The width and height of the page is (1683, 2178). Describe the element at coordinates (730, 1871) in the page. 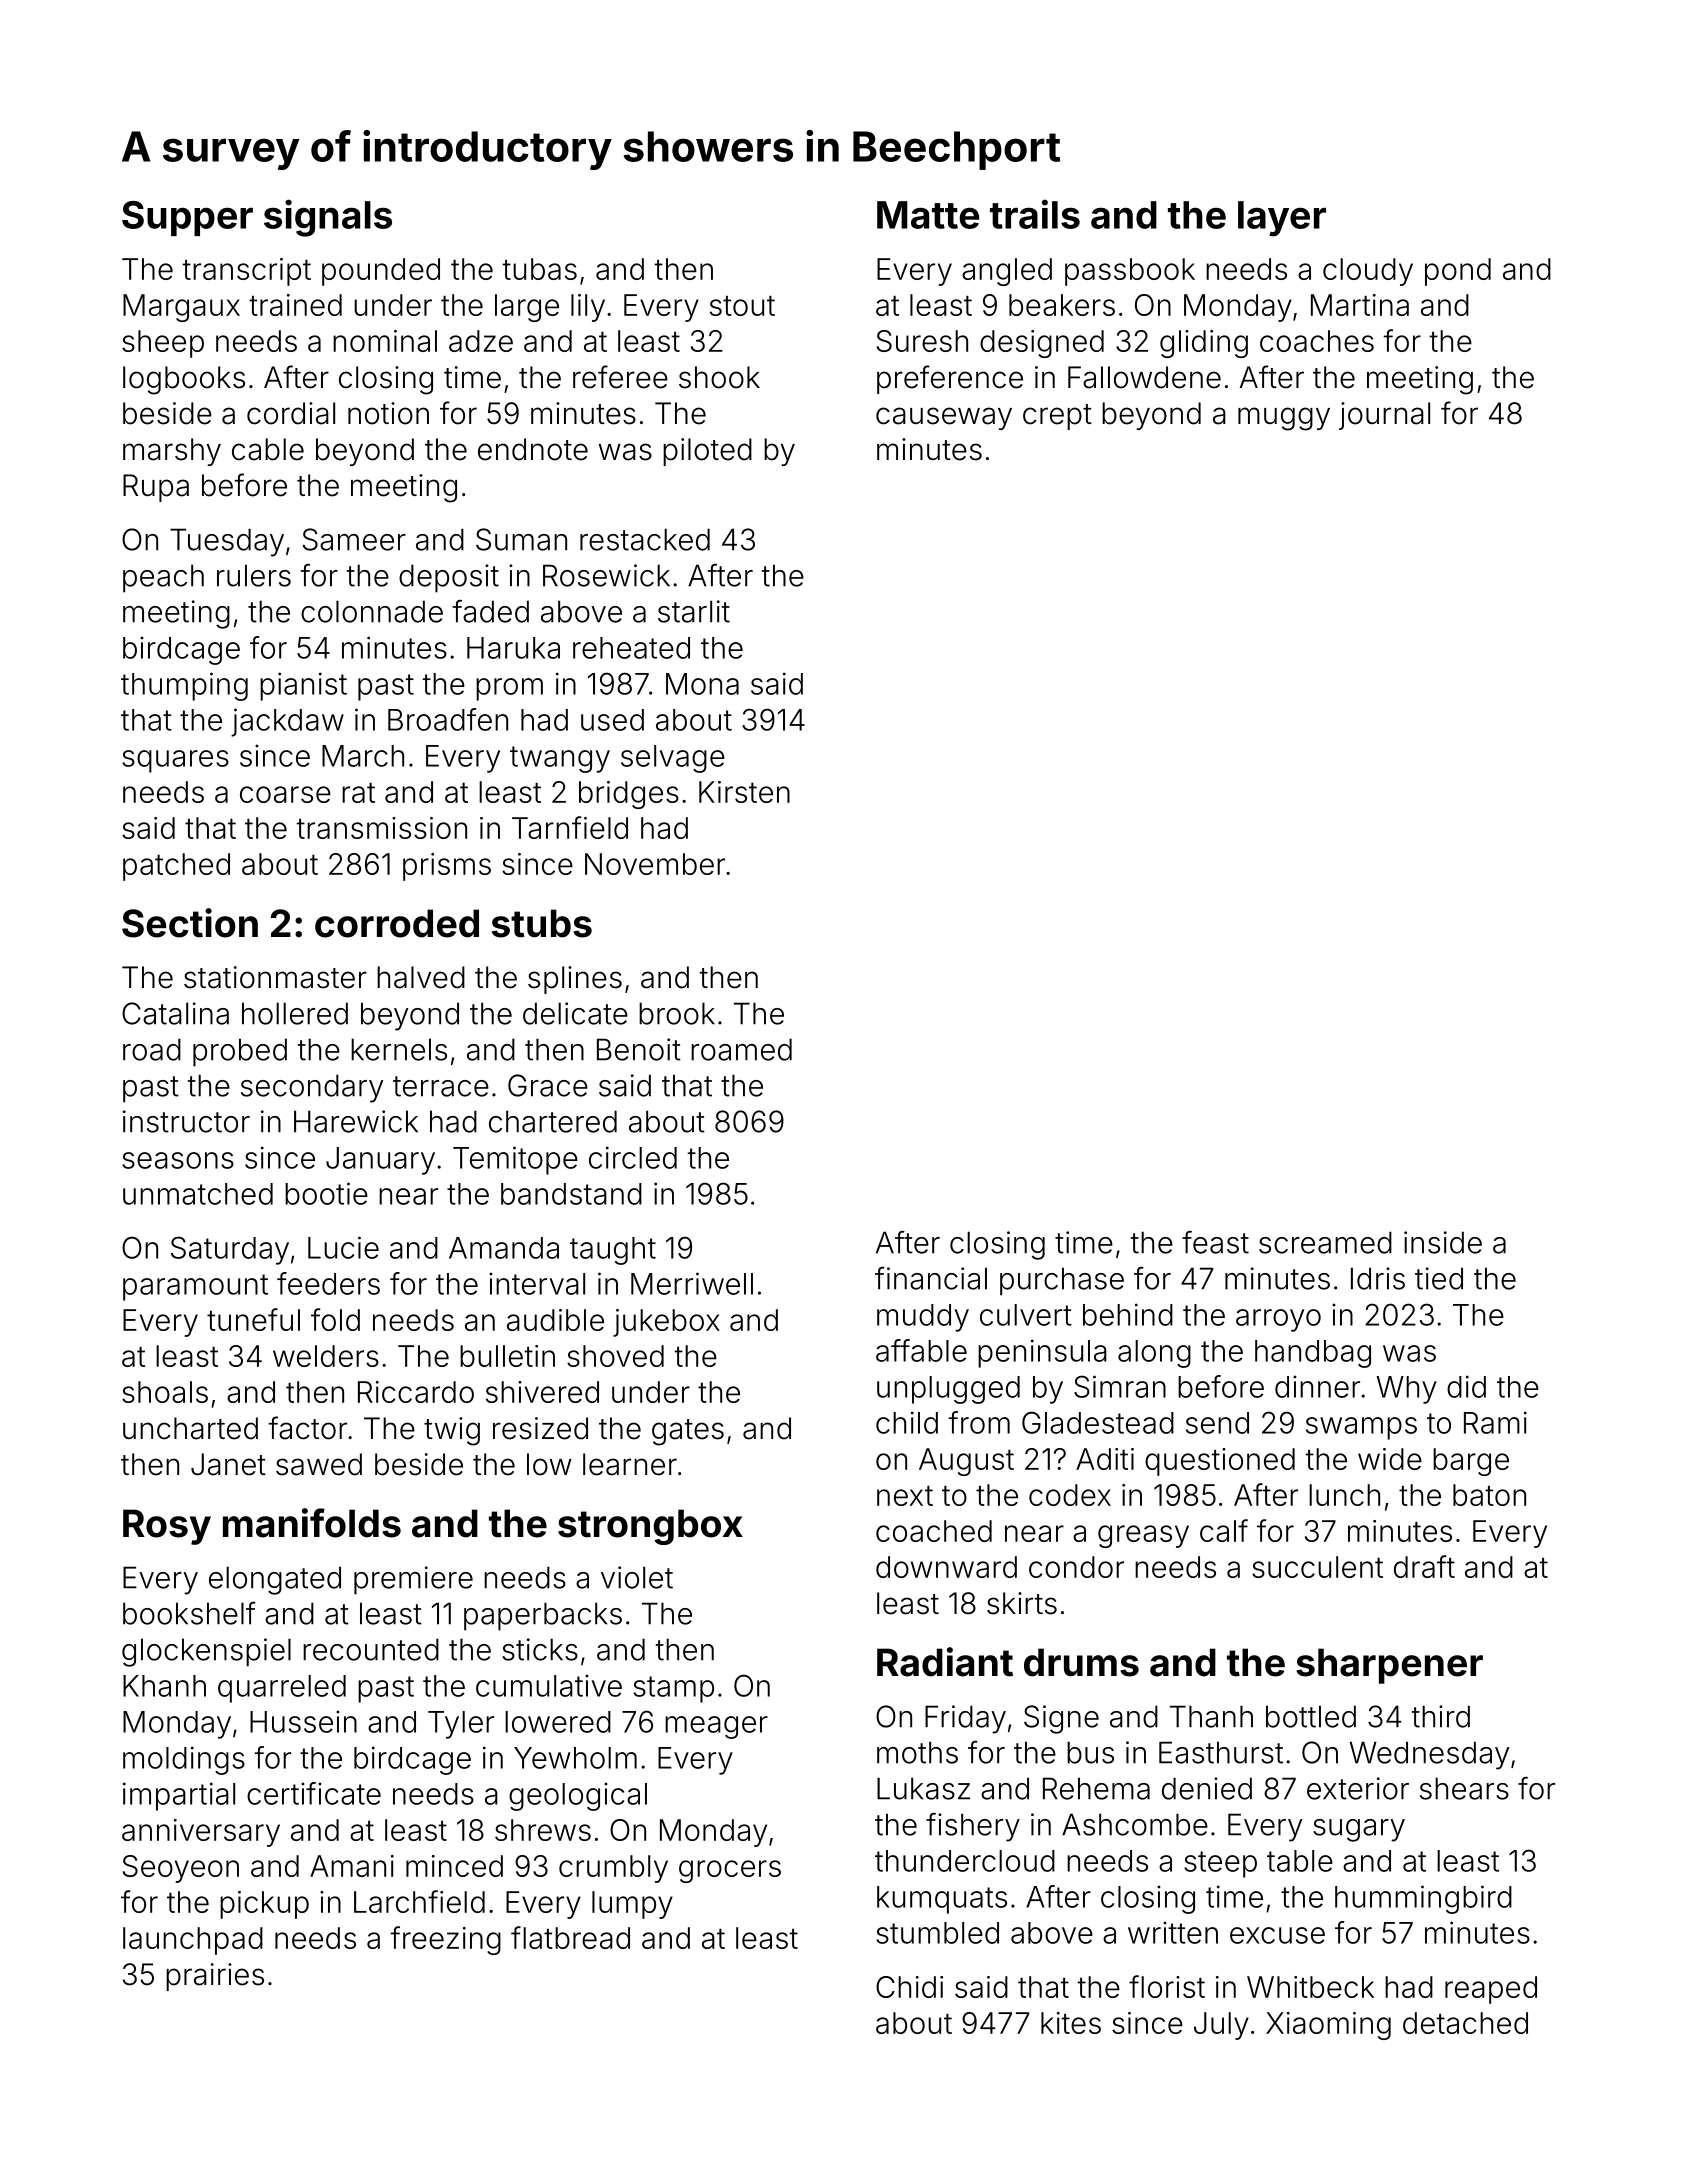

I see `grocers` at that location.
